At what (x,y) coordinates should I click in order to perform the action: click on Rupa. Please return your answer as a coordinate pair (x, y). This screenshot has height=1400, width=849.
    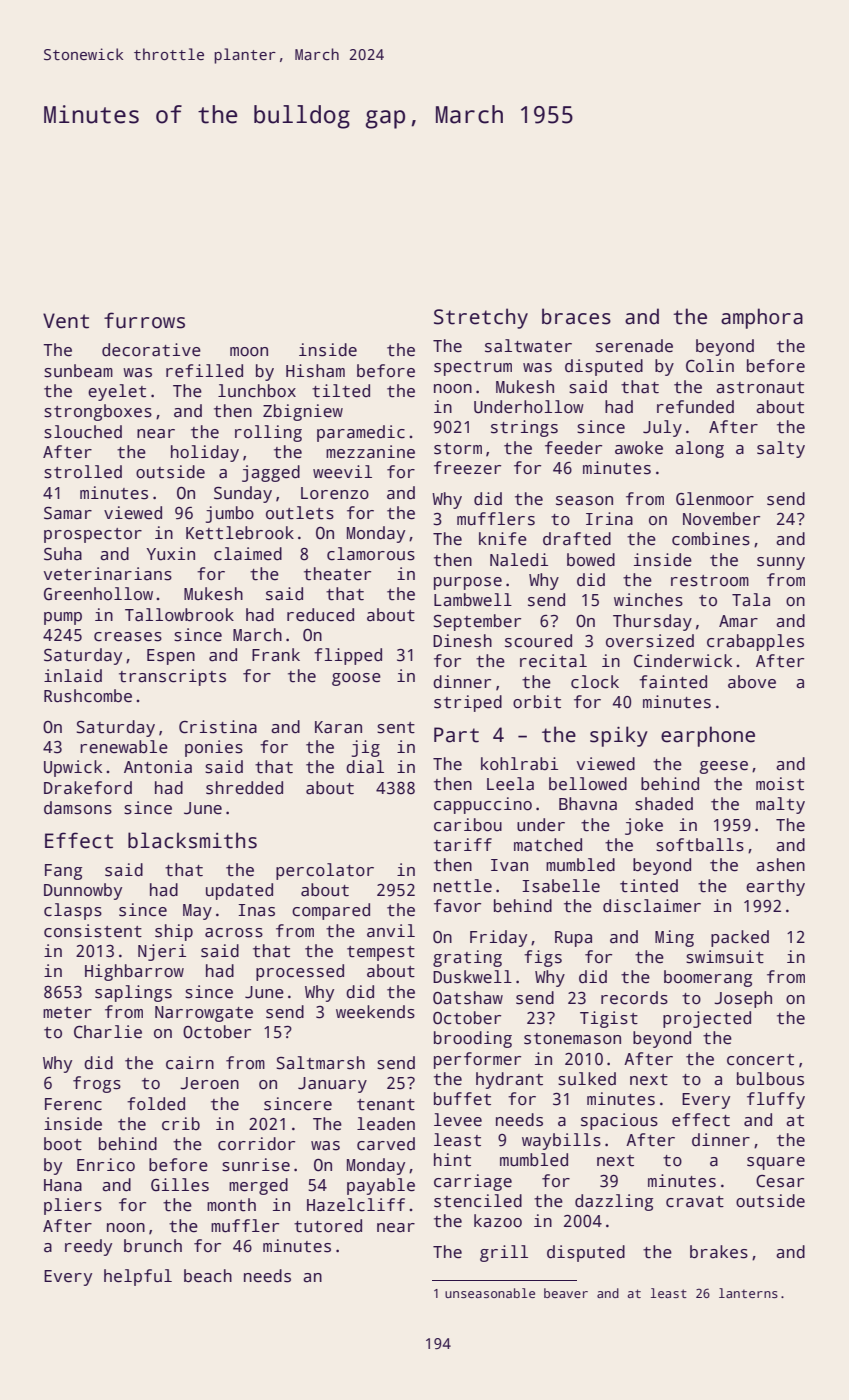
    Looking at the image, I should click on (573, 939).
